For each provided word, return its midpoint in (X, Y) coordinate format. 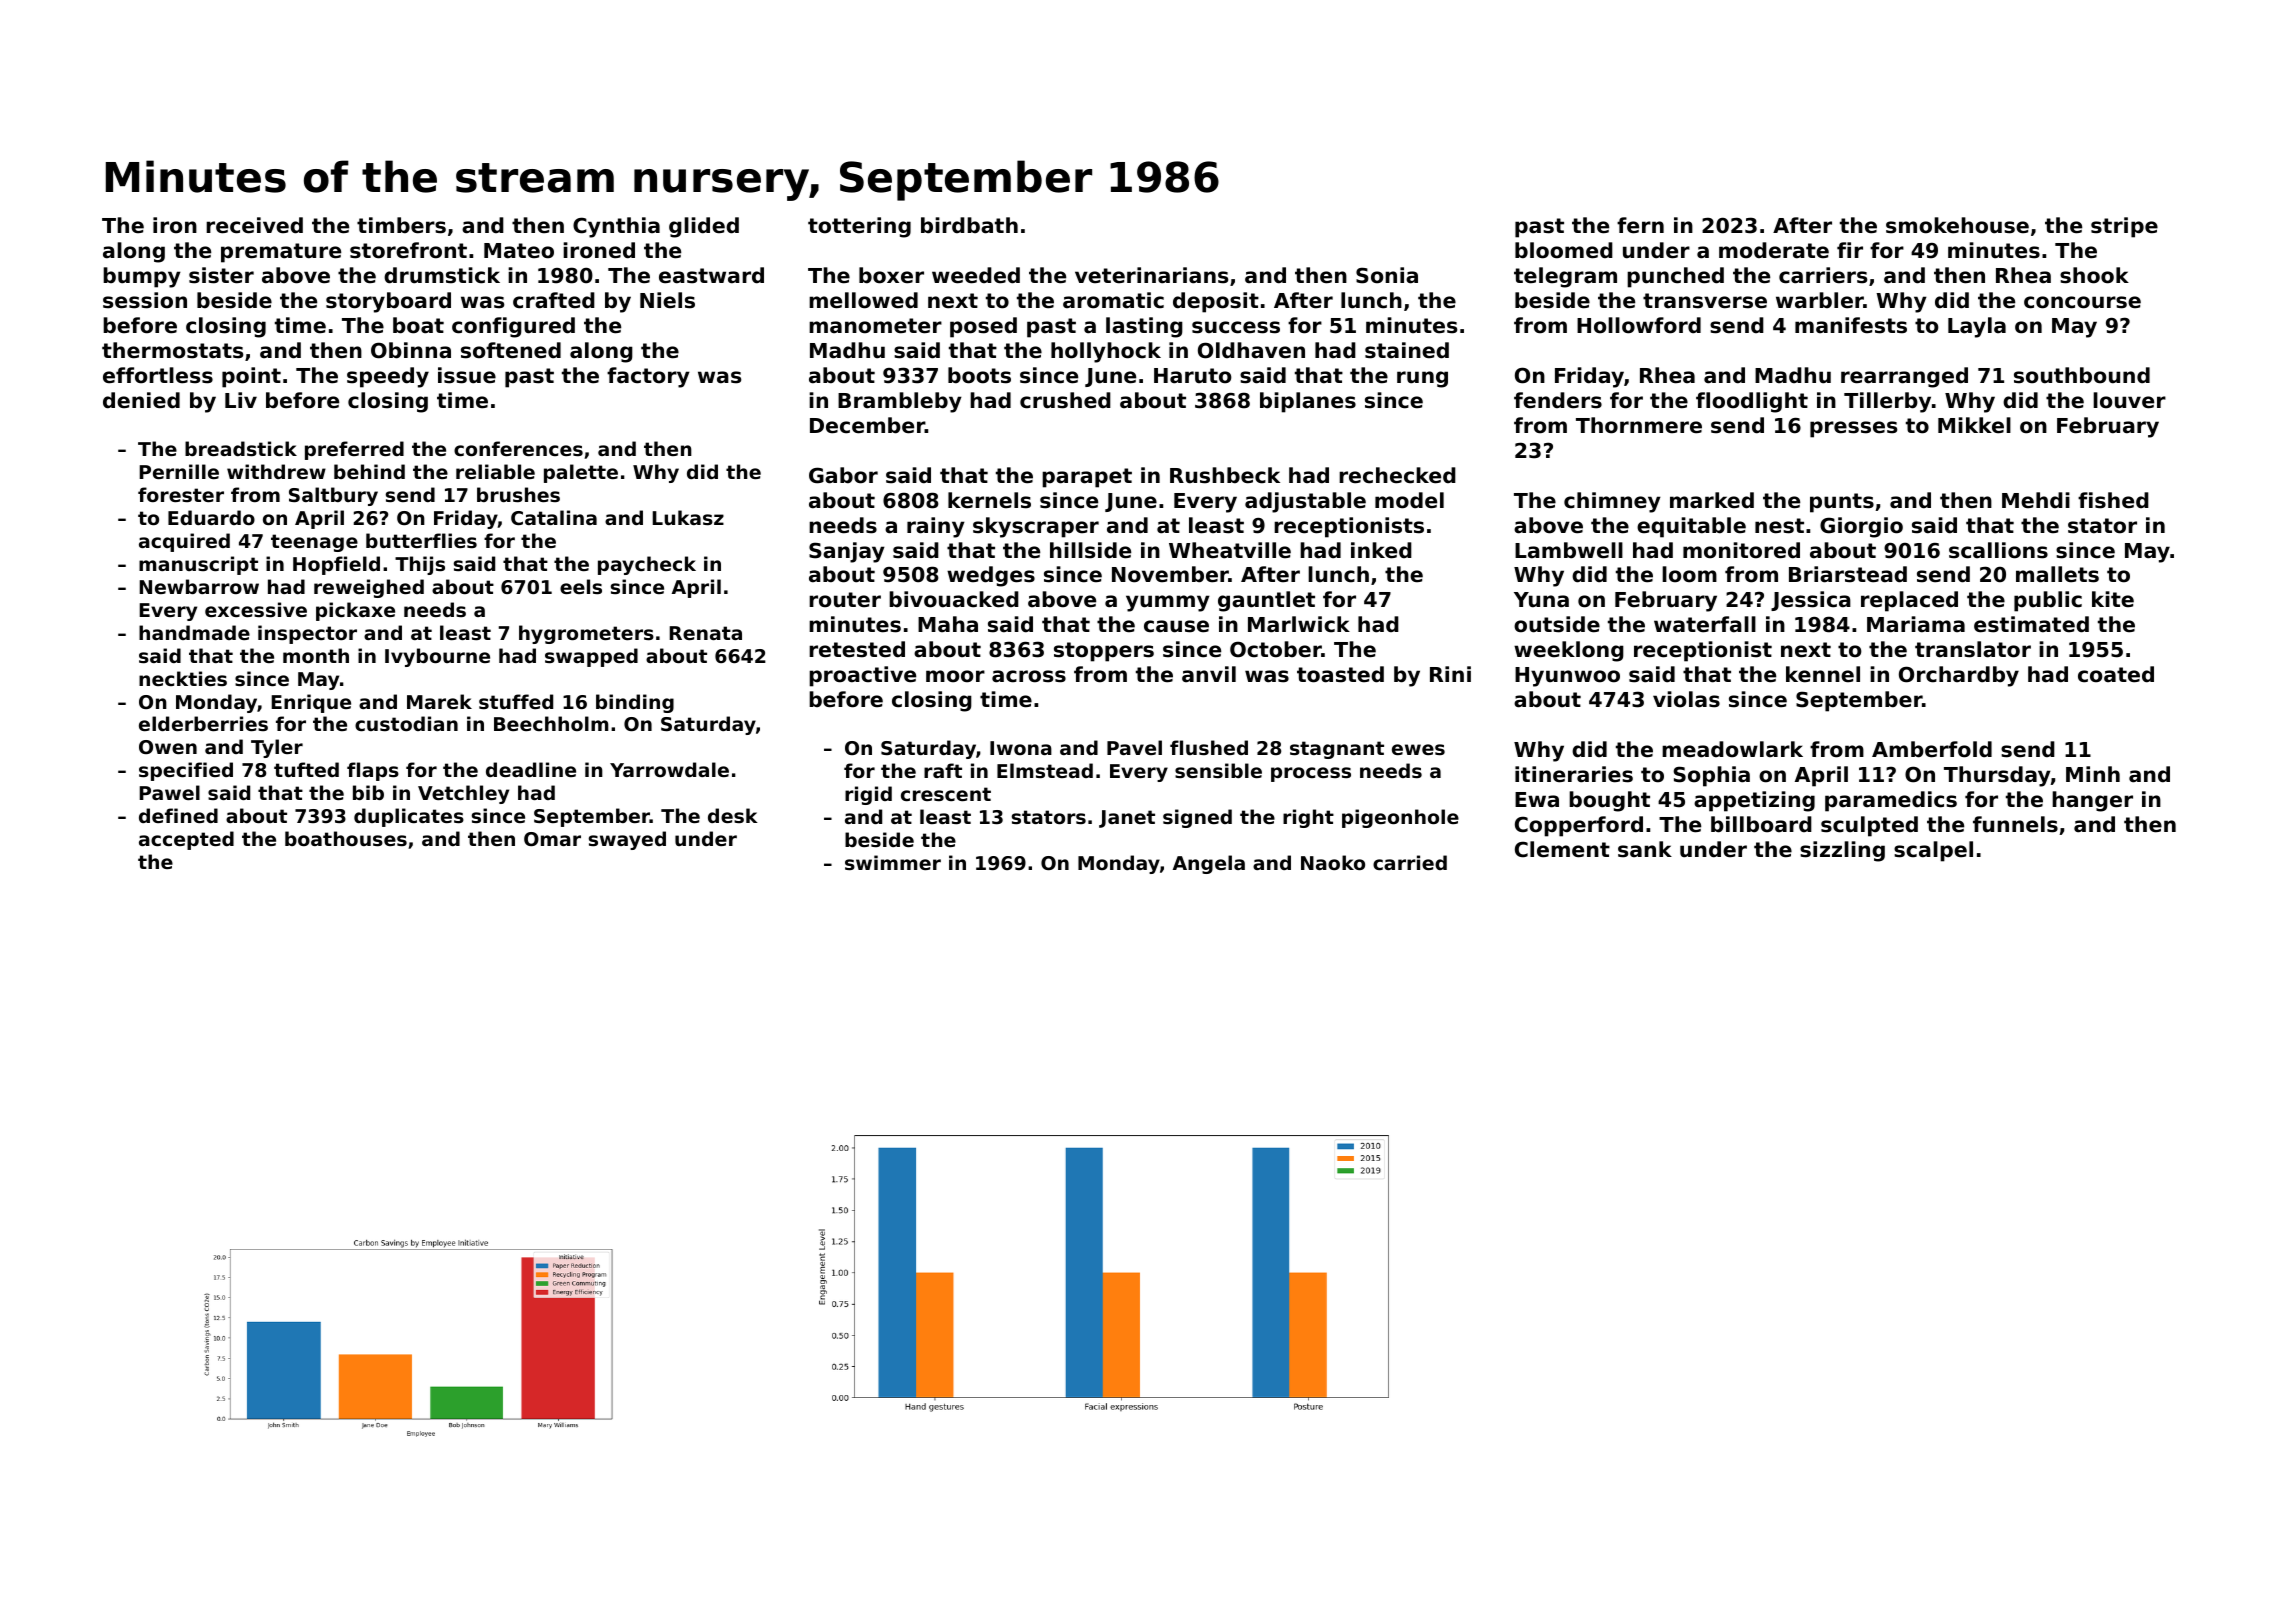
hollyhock (1106, 352)
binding (635, 703)
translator (1973, 649)
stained (1407, 350)
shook (2094, 275)
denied (141, 400)
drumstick (442, 275)
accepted (186, 840)
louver (2129, 400)
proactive (862, 676)
